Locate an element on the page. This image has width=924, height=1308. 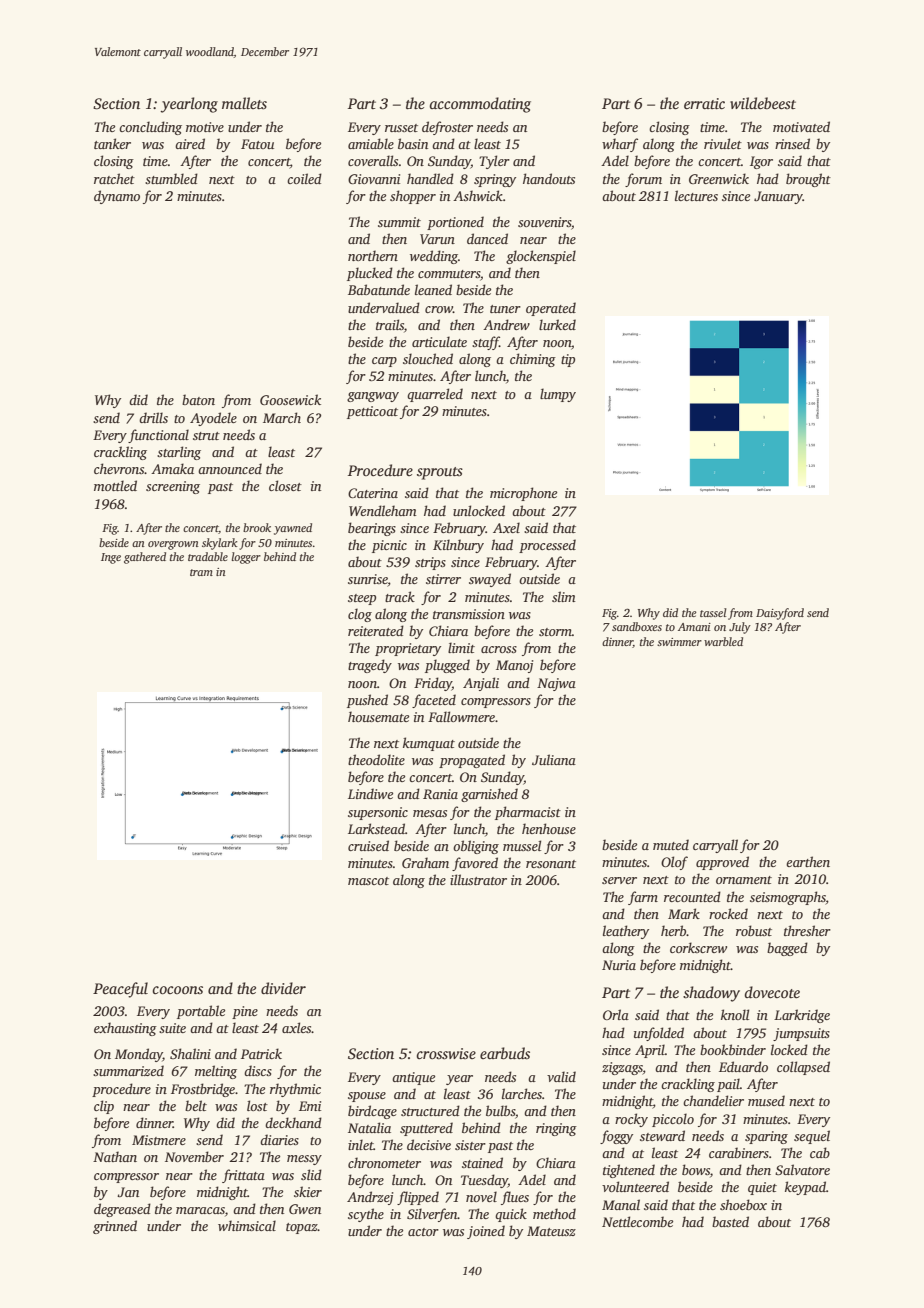
gangway is located at coordinates (373, 397).
